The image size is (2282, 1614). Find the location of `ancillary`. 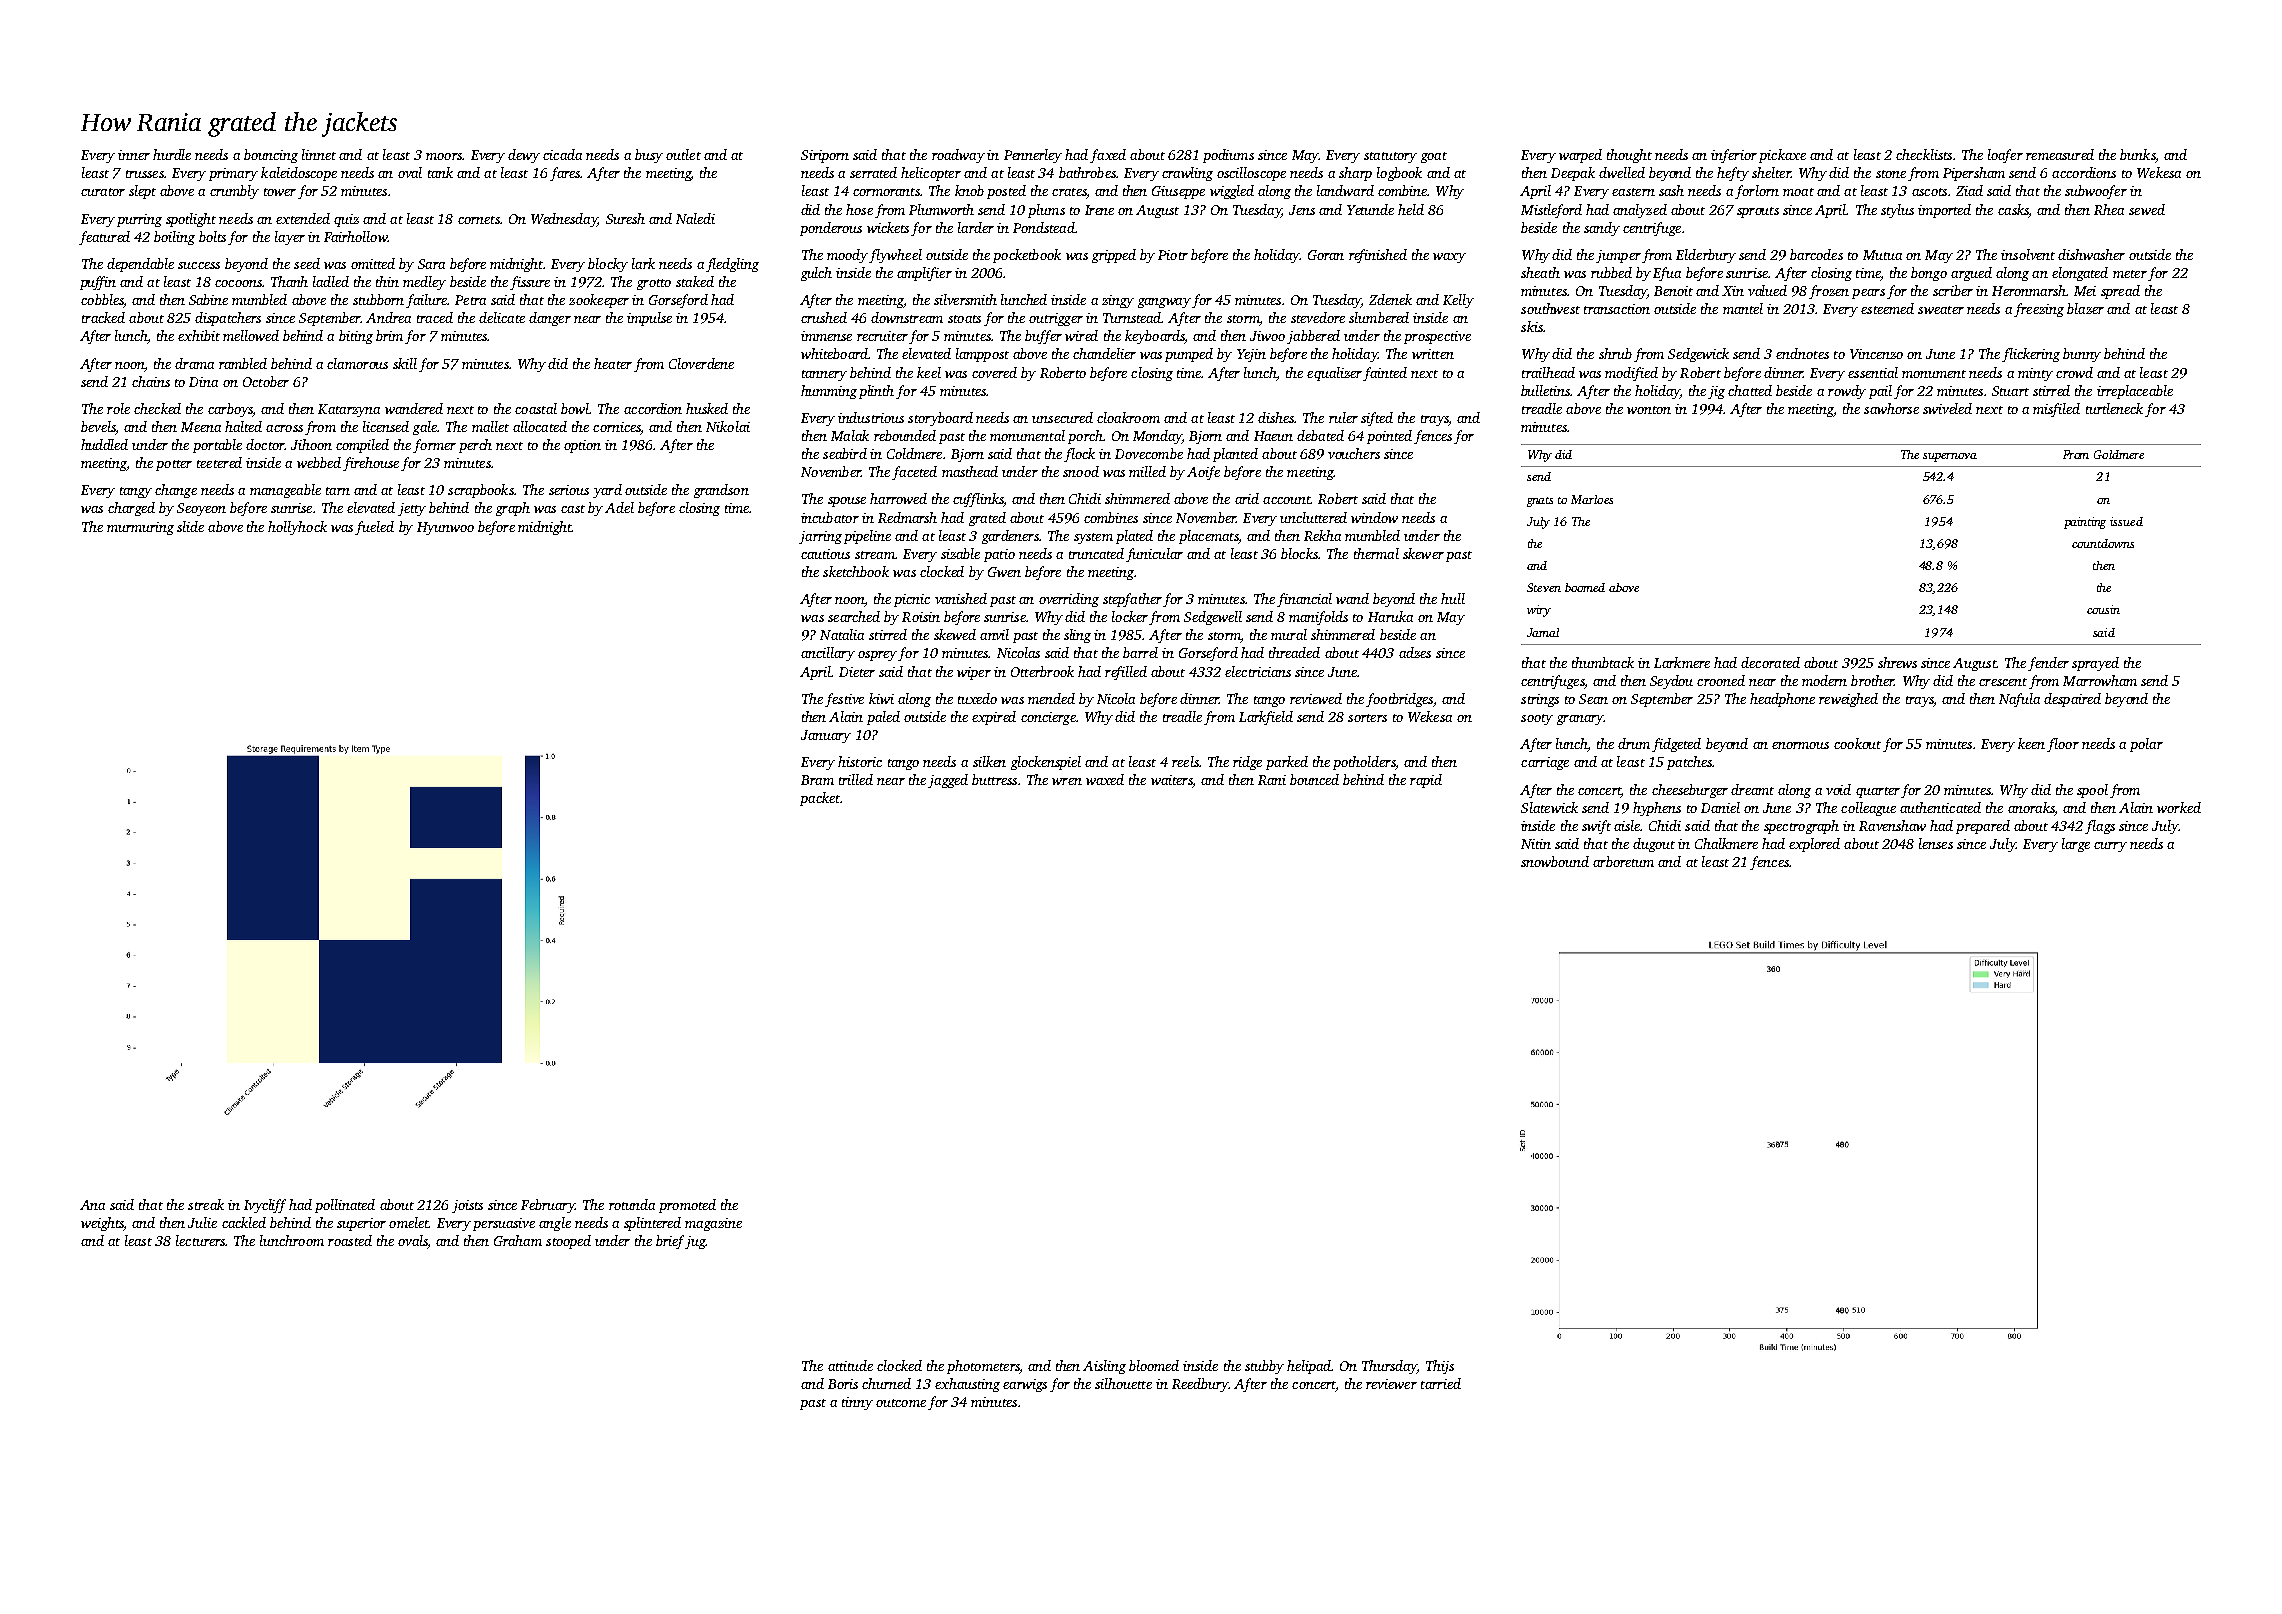

ancillary is located at coordinates (828, 654).
